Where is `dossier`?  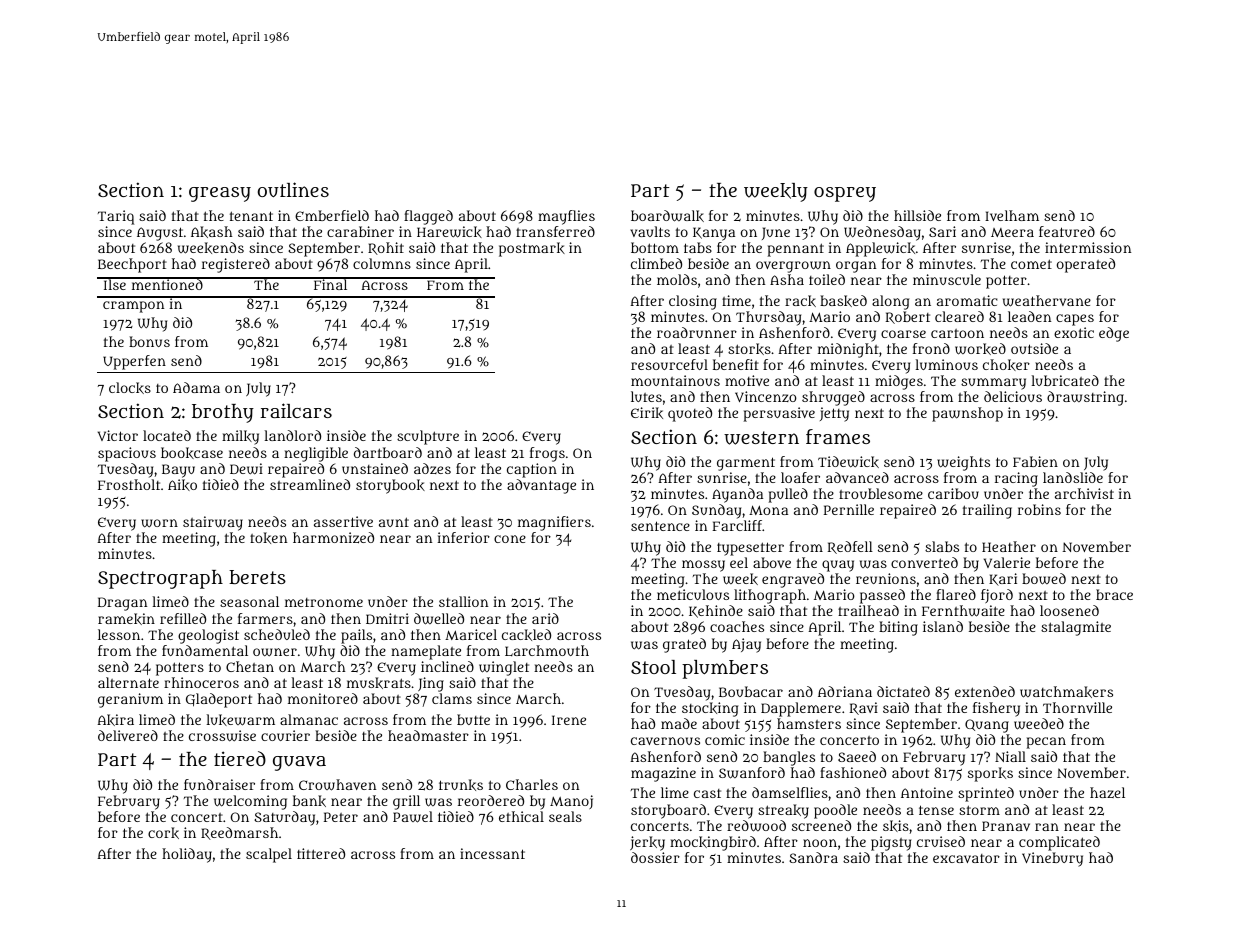
dossier is located at coordinates (655, 857).
